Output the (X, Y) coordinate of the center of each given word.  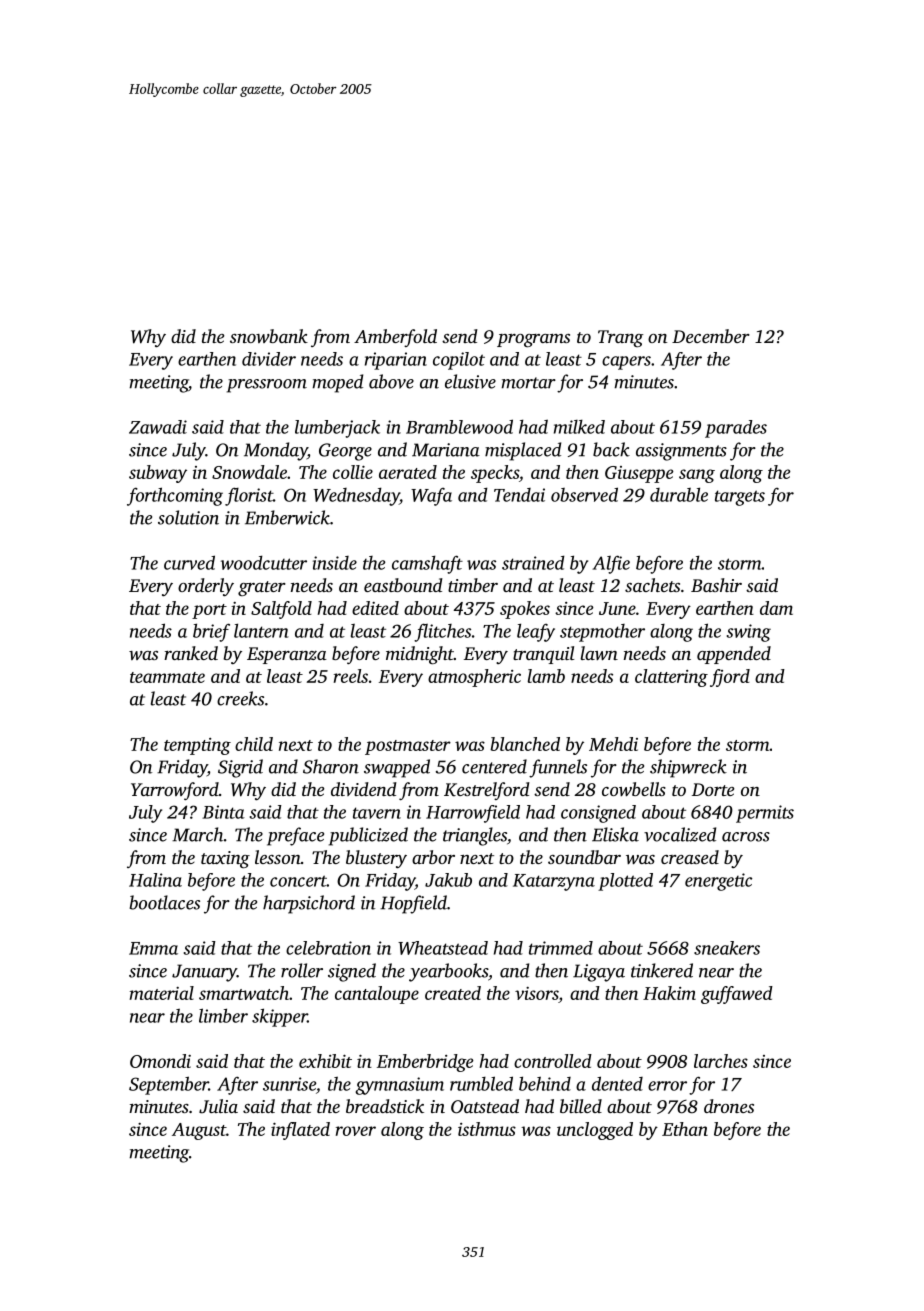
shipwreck (688, 768)
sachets (652, 585)
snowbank (269, 336)
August (199, 1131)
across (746, 837)
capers (626, 363)
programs (533, 341)
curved (189, 562)
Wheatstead (443, 948)
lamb (546, 676)
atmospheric (474, 678)
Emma (153, 948)
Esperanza (287, 655)
